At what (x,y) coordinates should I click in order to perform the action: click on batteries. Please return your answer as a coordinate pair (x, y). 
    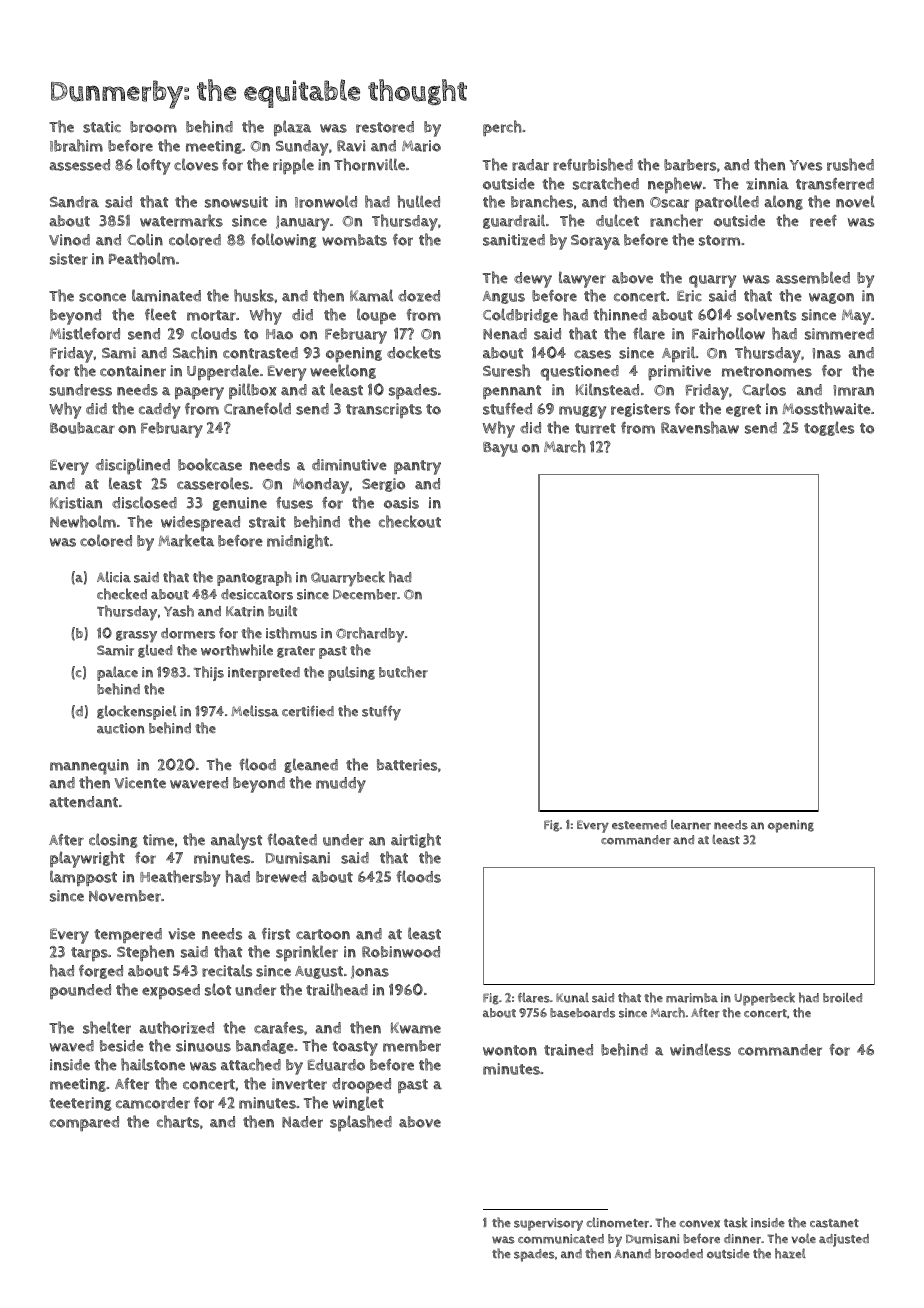
    Looking at the image, I should click on (407, 765).
